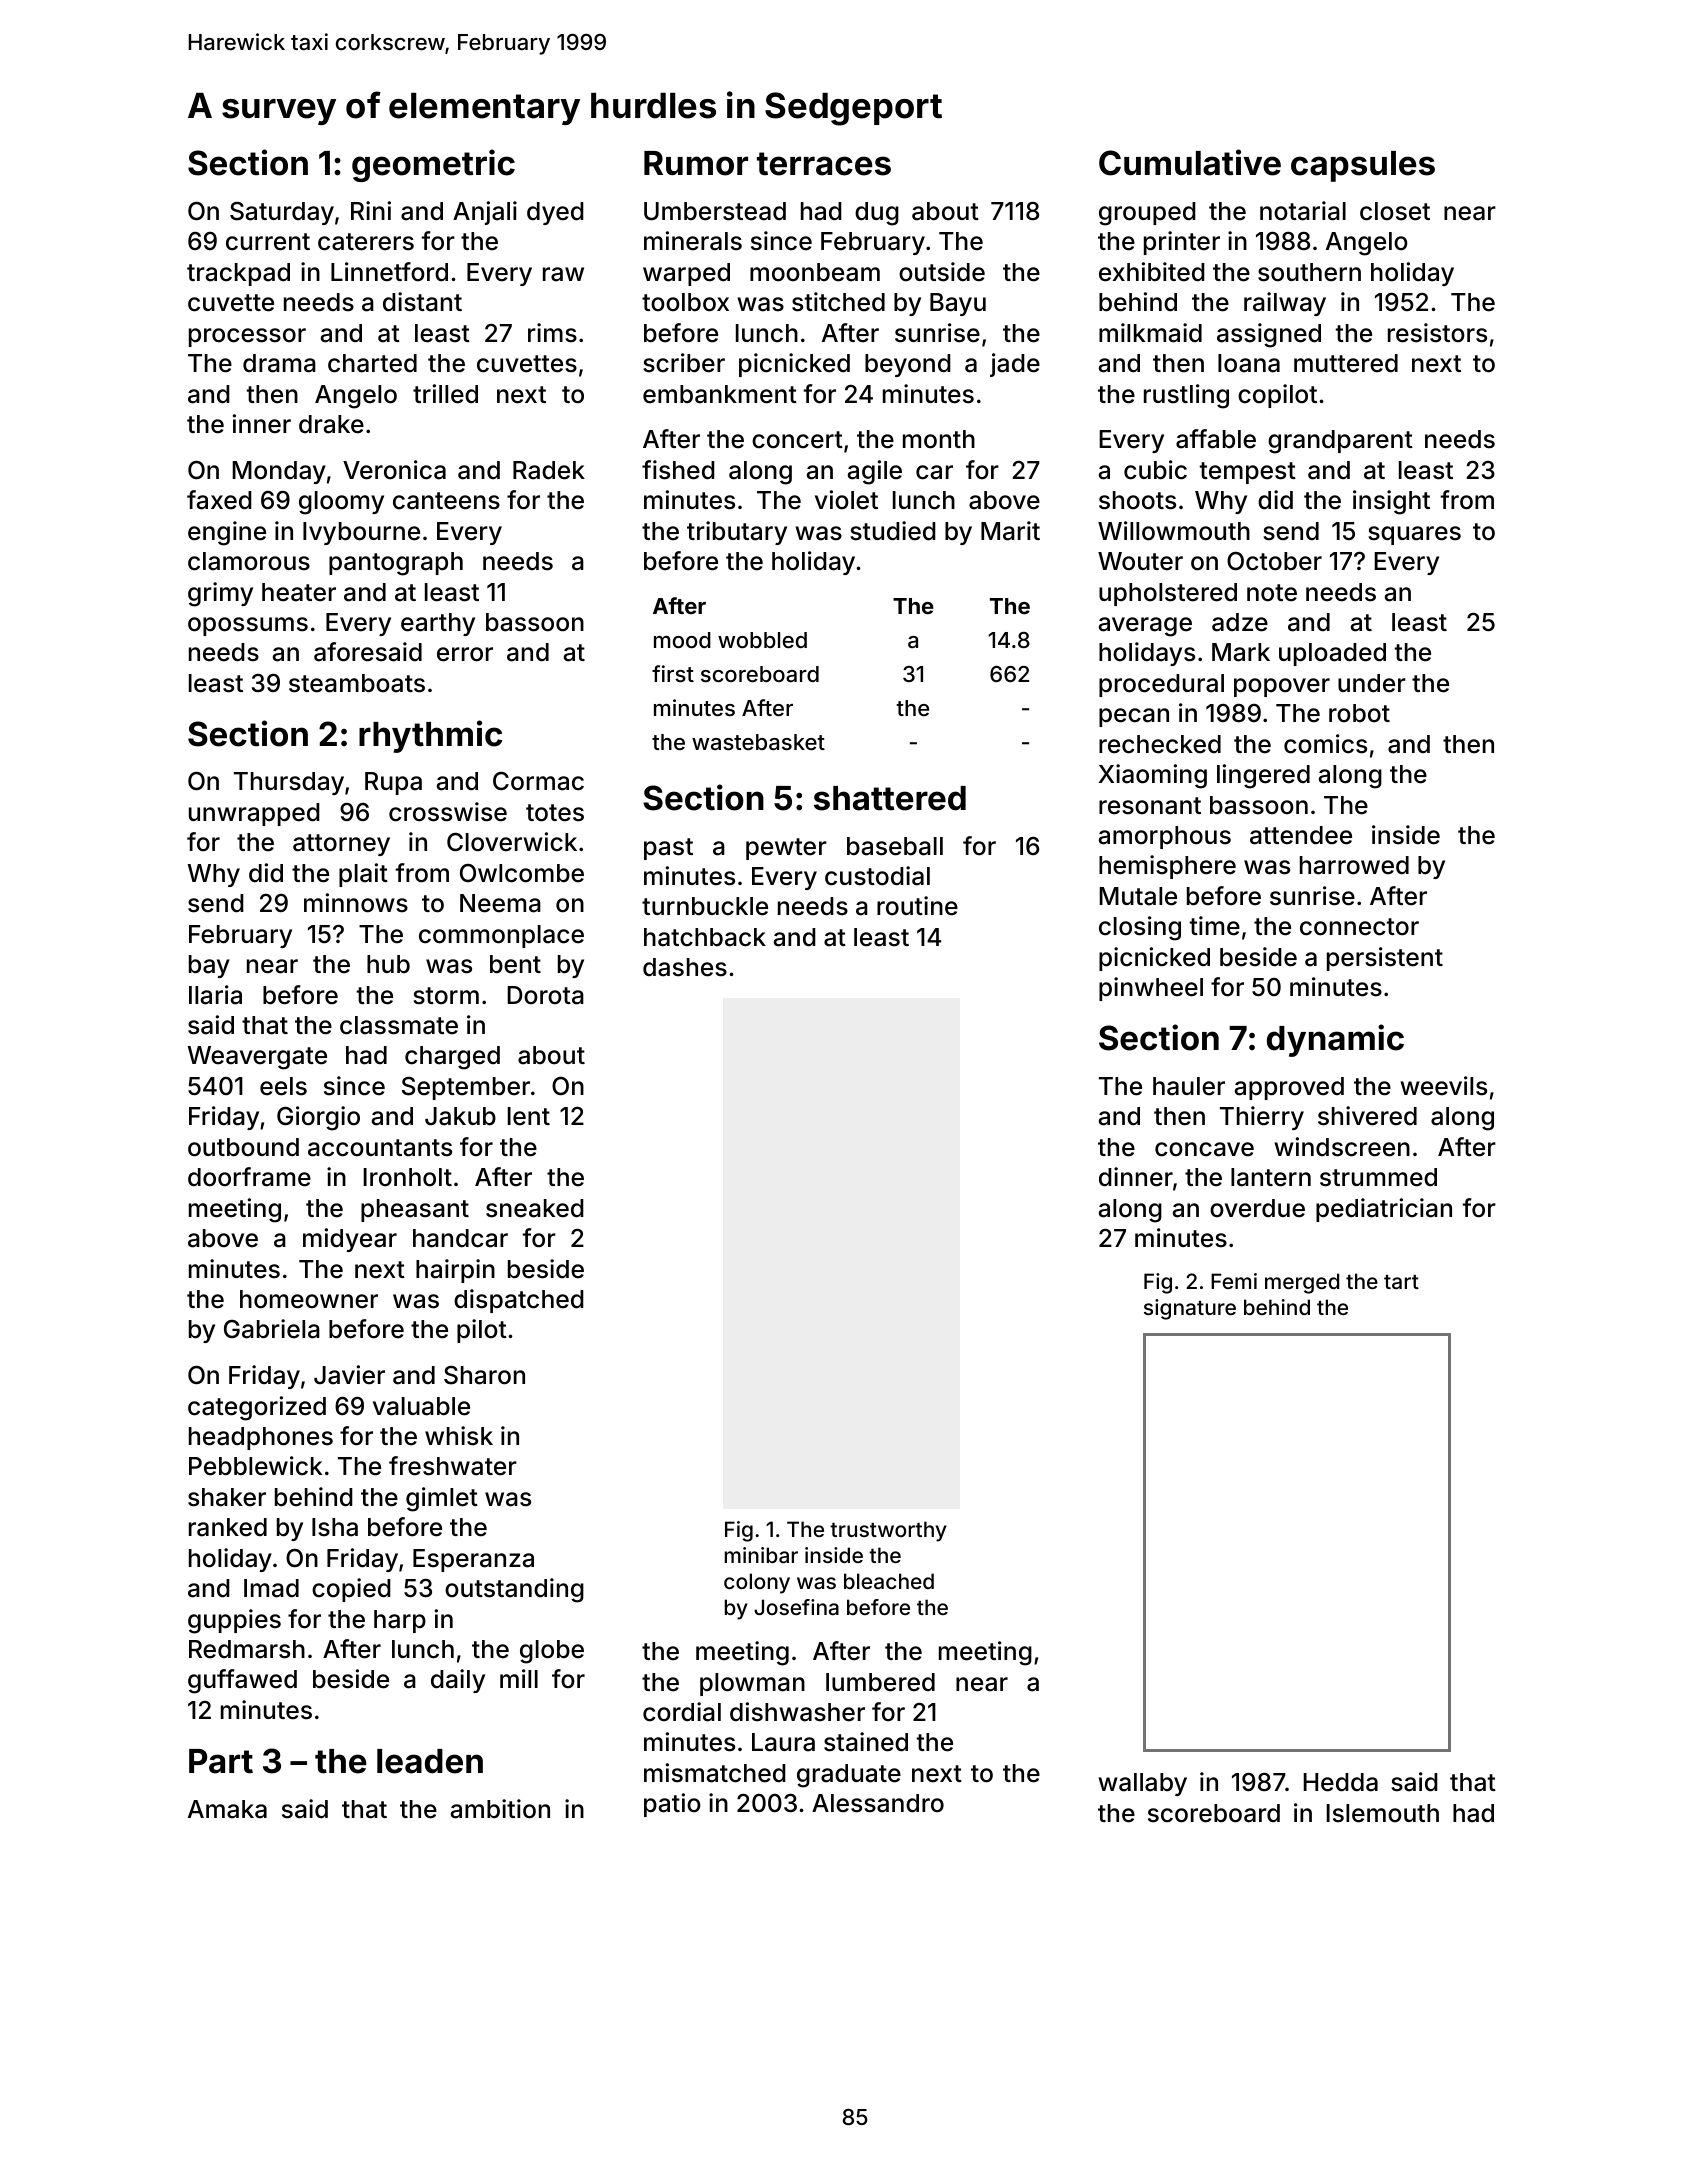  I want to click on jade, so click(1015, 365).
